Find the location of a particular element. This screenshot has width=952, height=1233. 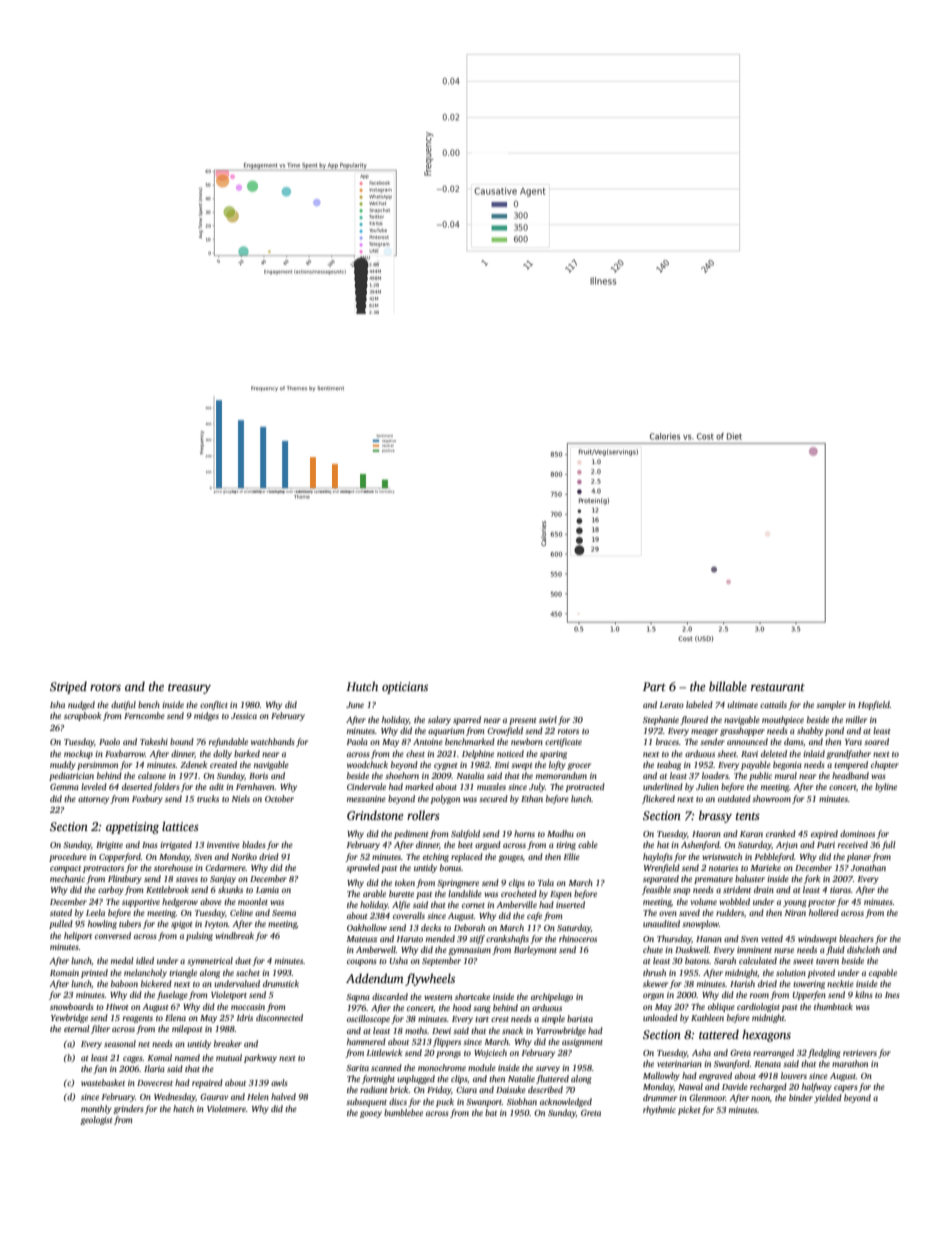

Ashenford is located at coordinates (700, 845).
